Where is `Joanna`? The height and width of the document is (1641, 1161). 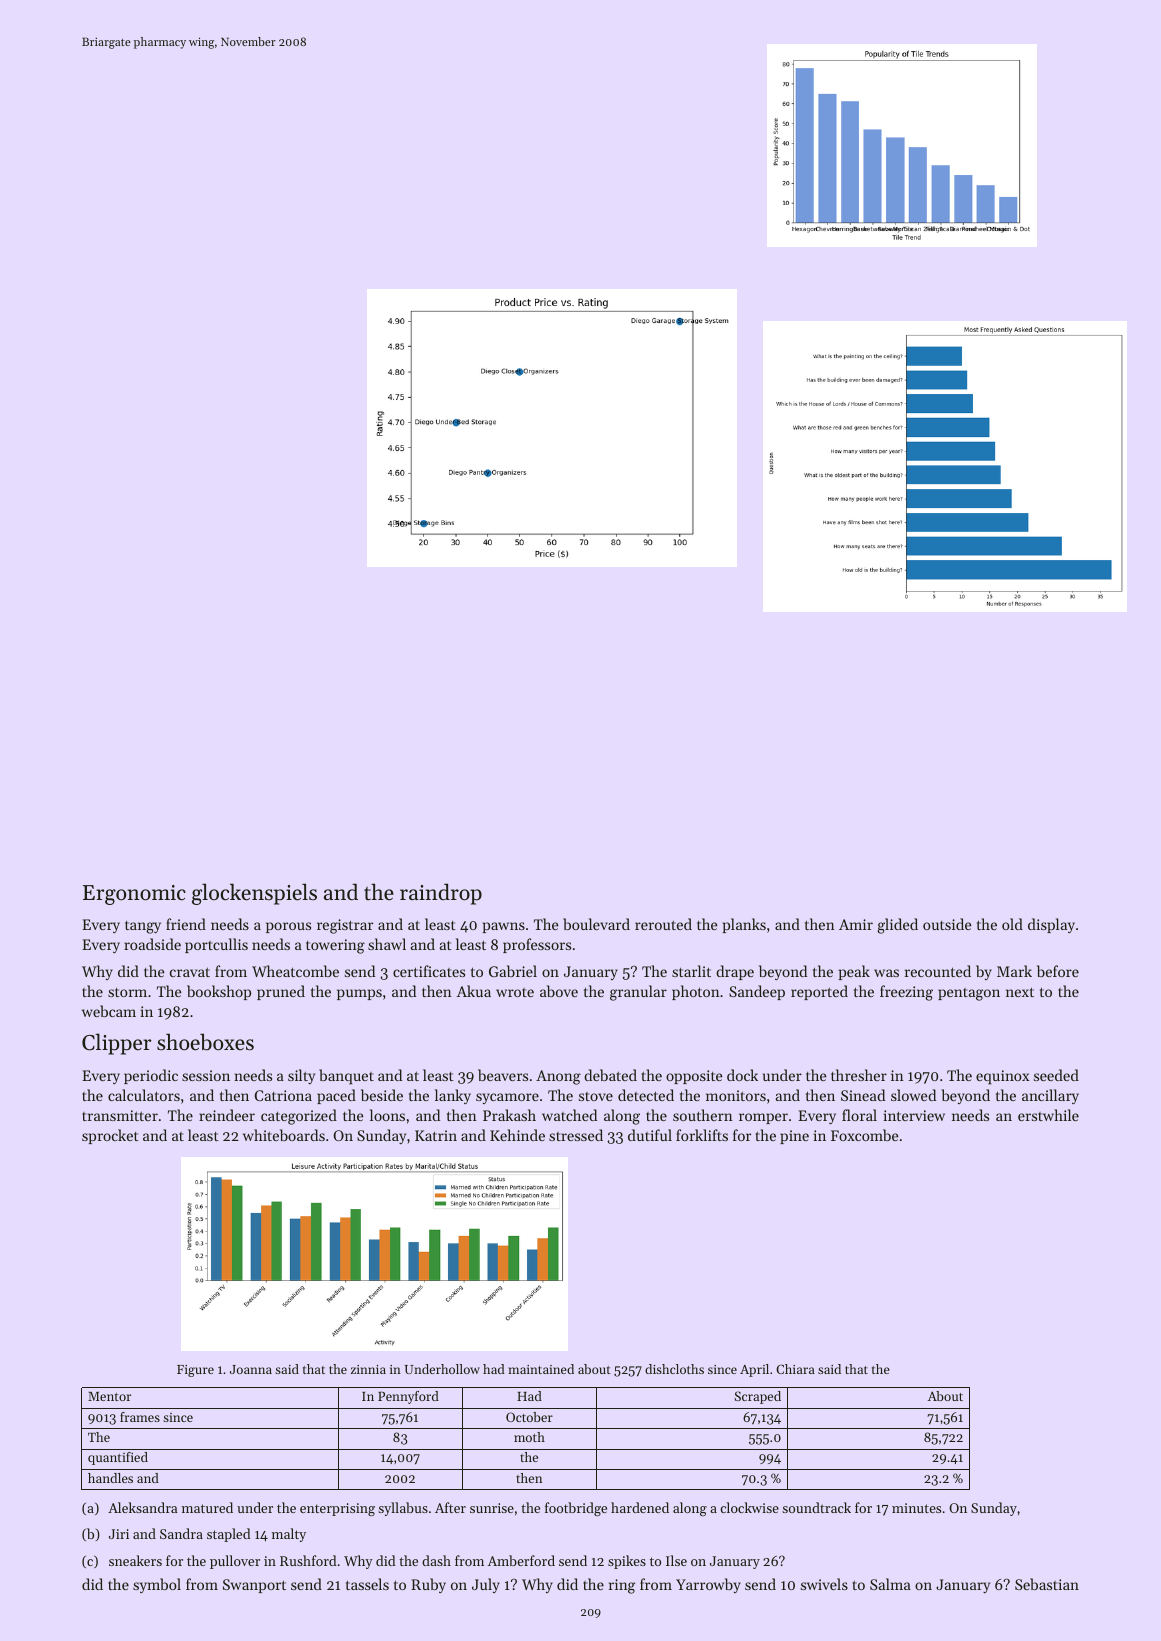 Joanna is located at coordinates (251, 1369).
